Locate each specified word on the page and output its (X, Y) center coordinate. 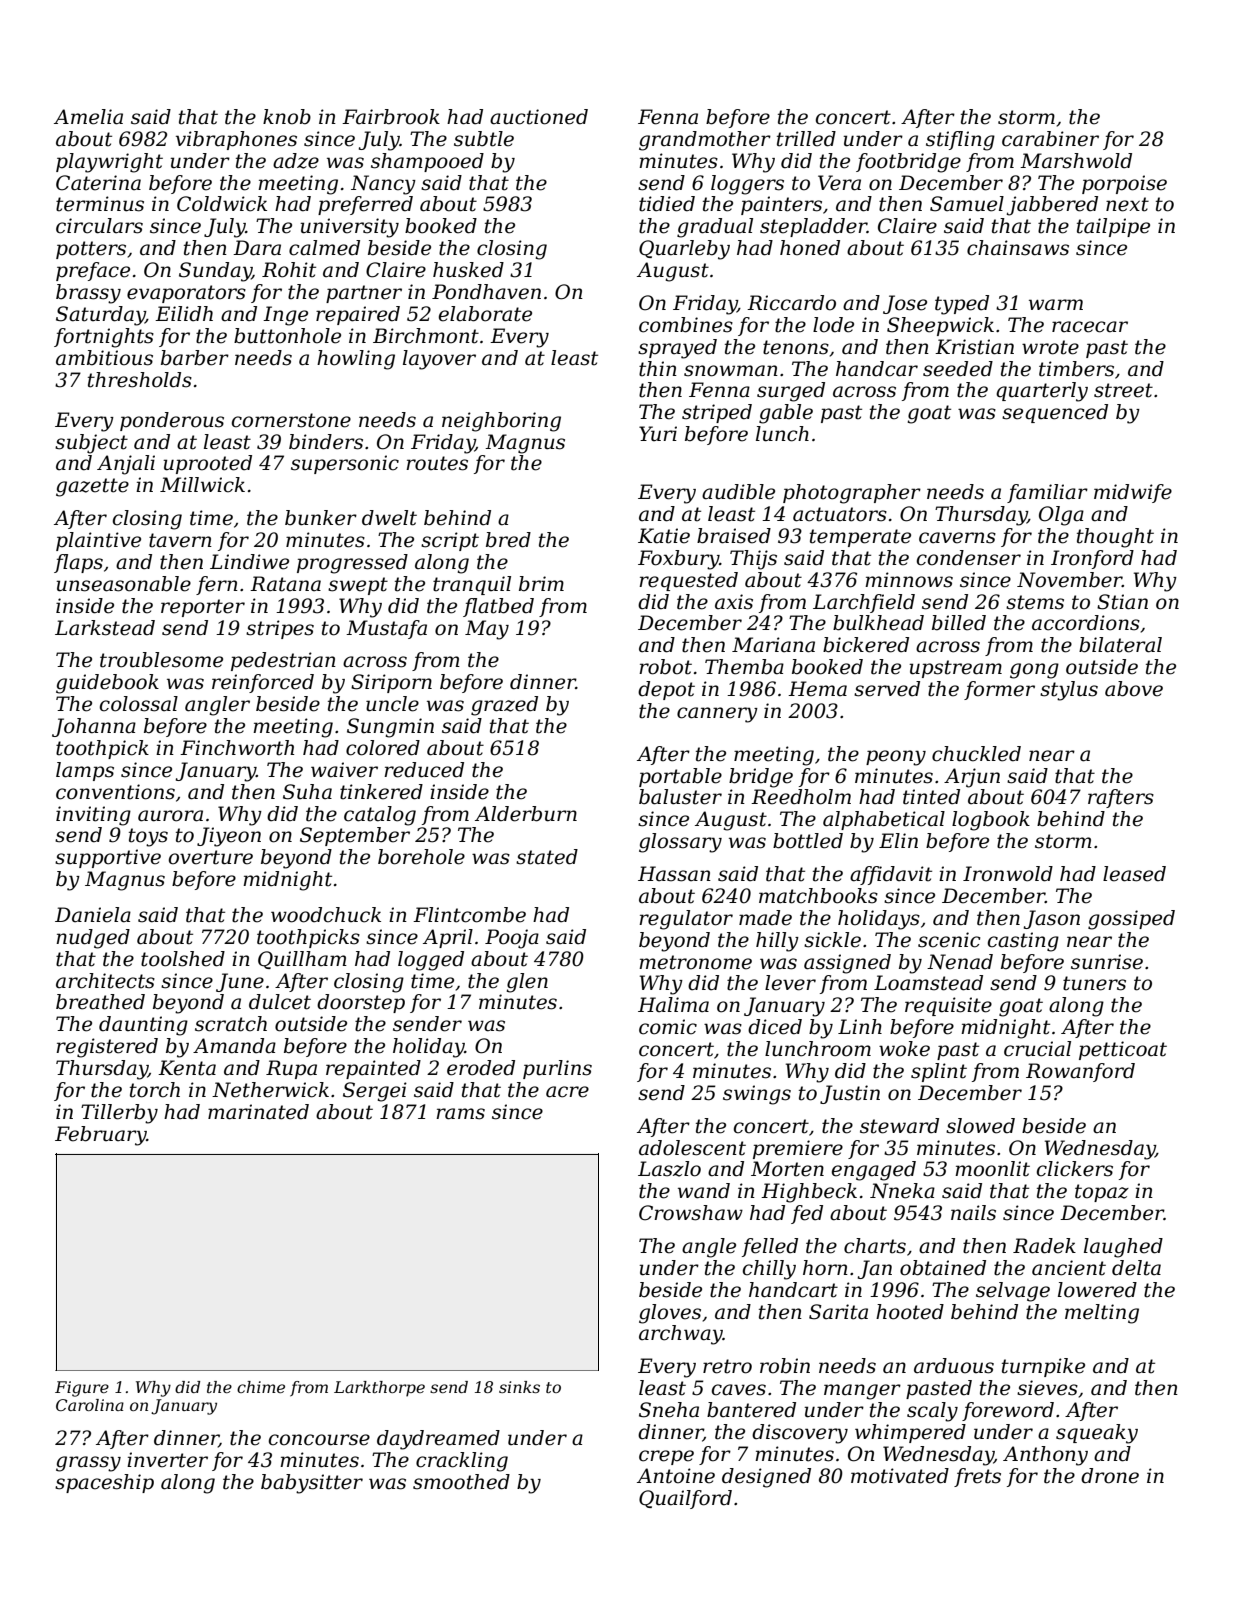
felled (770, 1247)
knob (287, 117)
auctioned (539, 117)
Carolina (90, 1405)
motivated (900, 1476)
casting (1023, 942)
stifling (960, 141)
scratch (231, 1024)
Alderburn (526, 814)
